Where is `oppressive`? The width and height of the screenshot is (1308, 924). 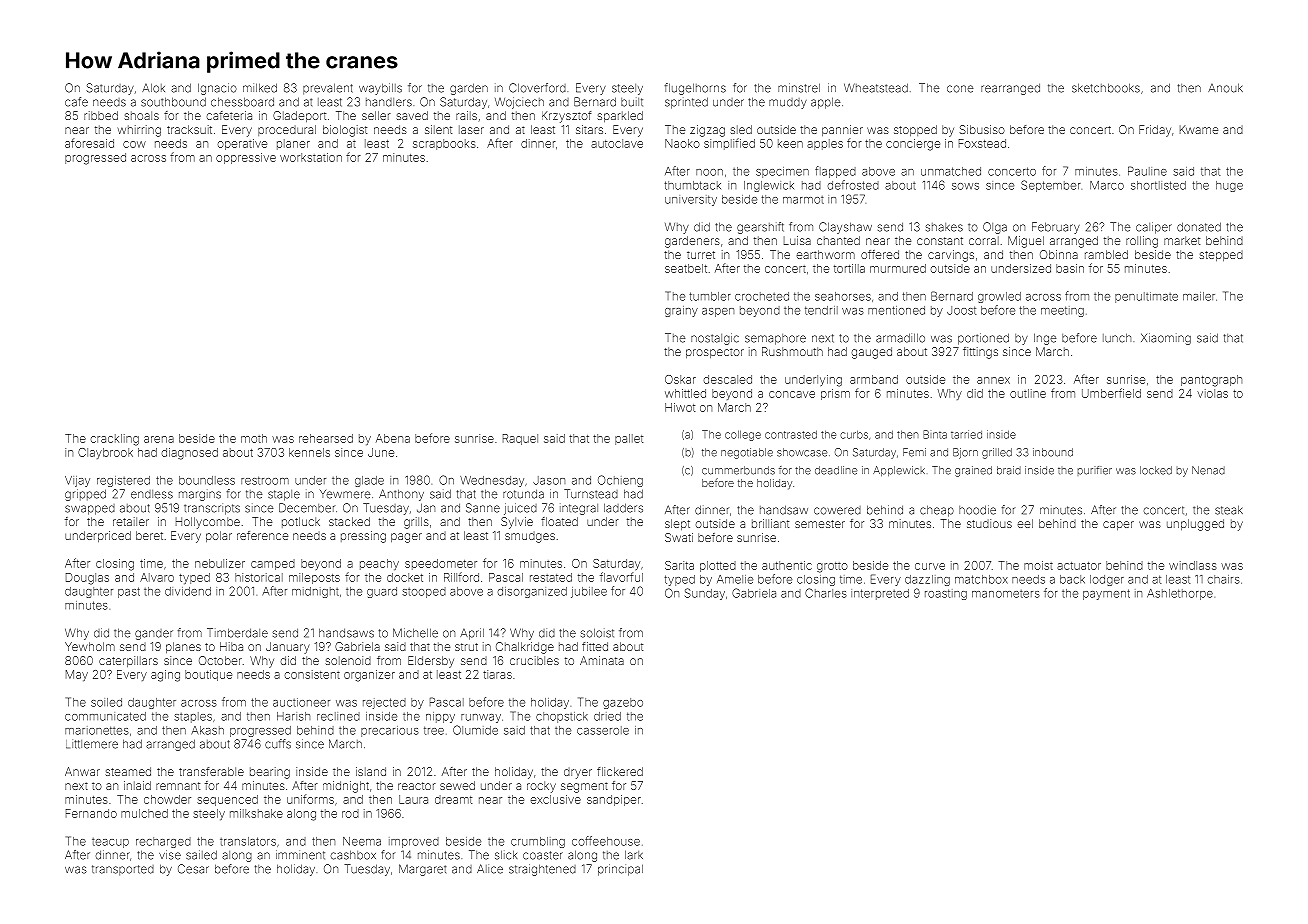 oppressive is located at coordinates (246, 158).
